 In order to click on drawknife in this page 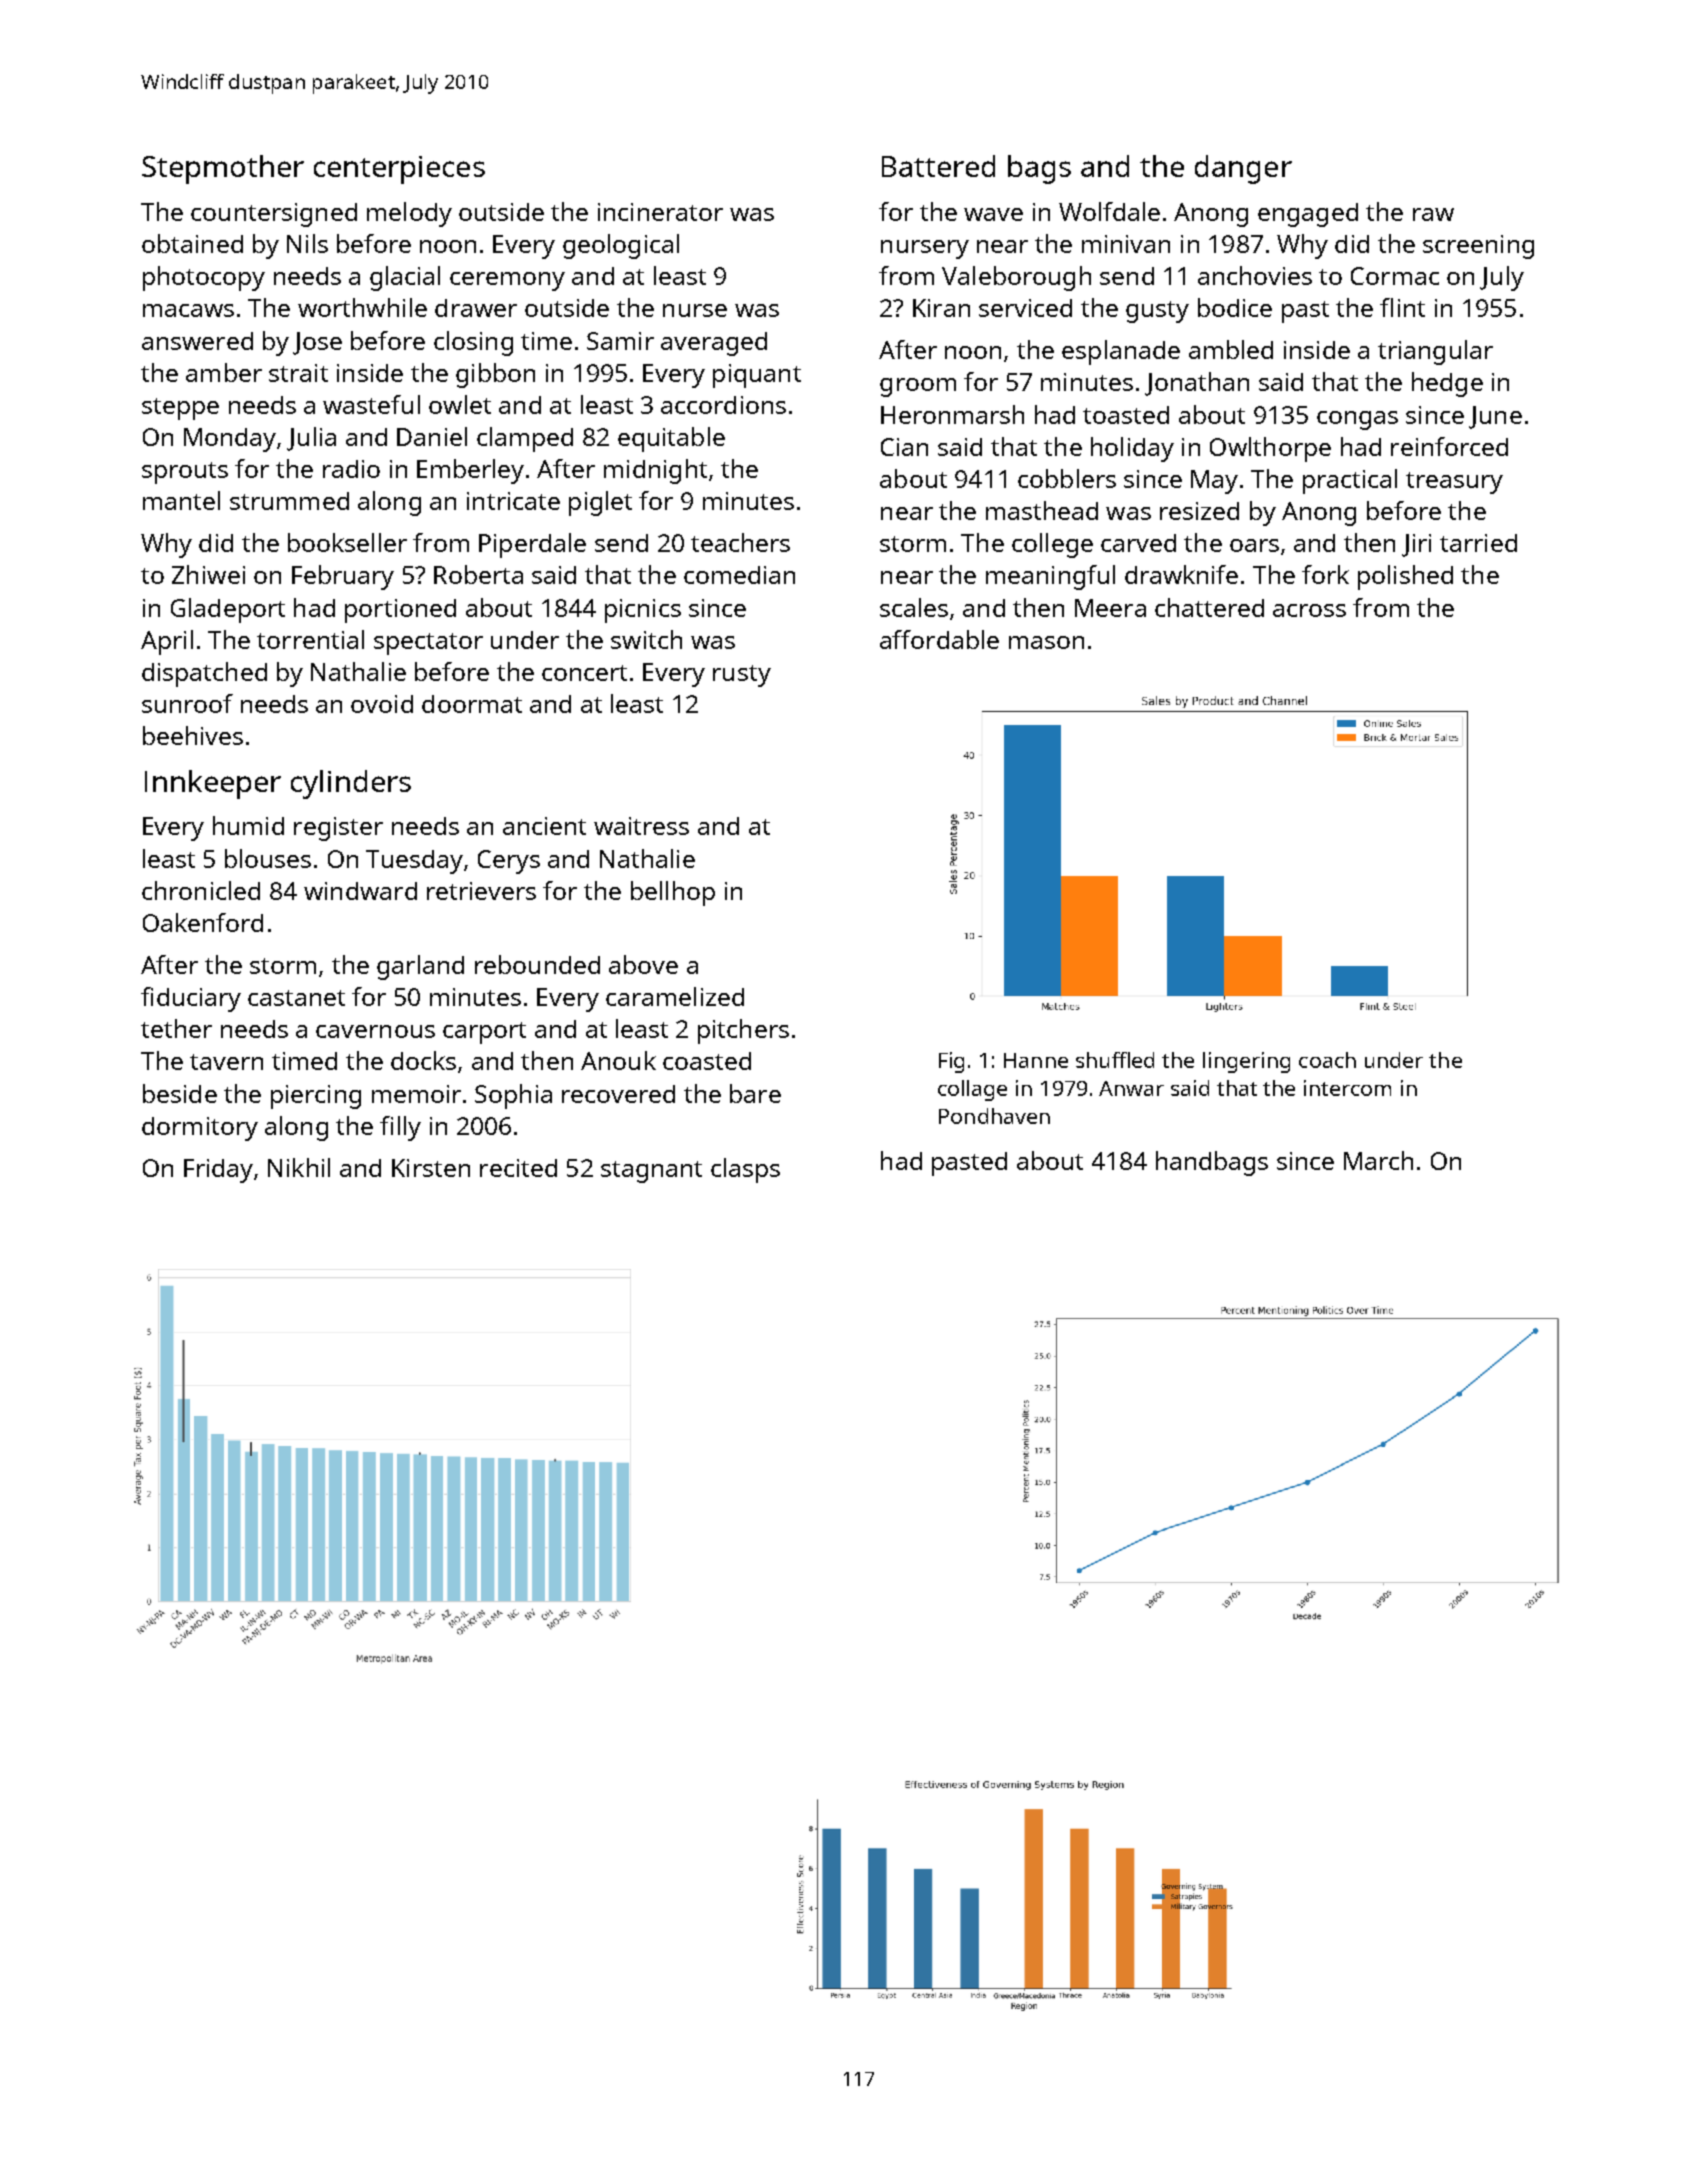, I will do `click(1181, 574)`.
